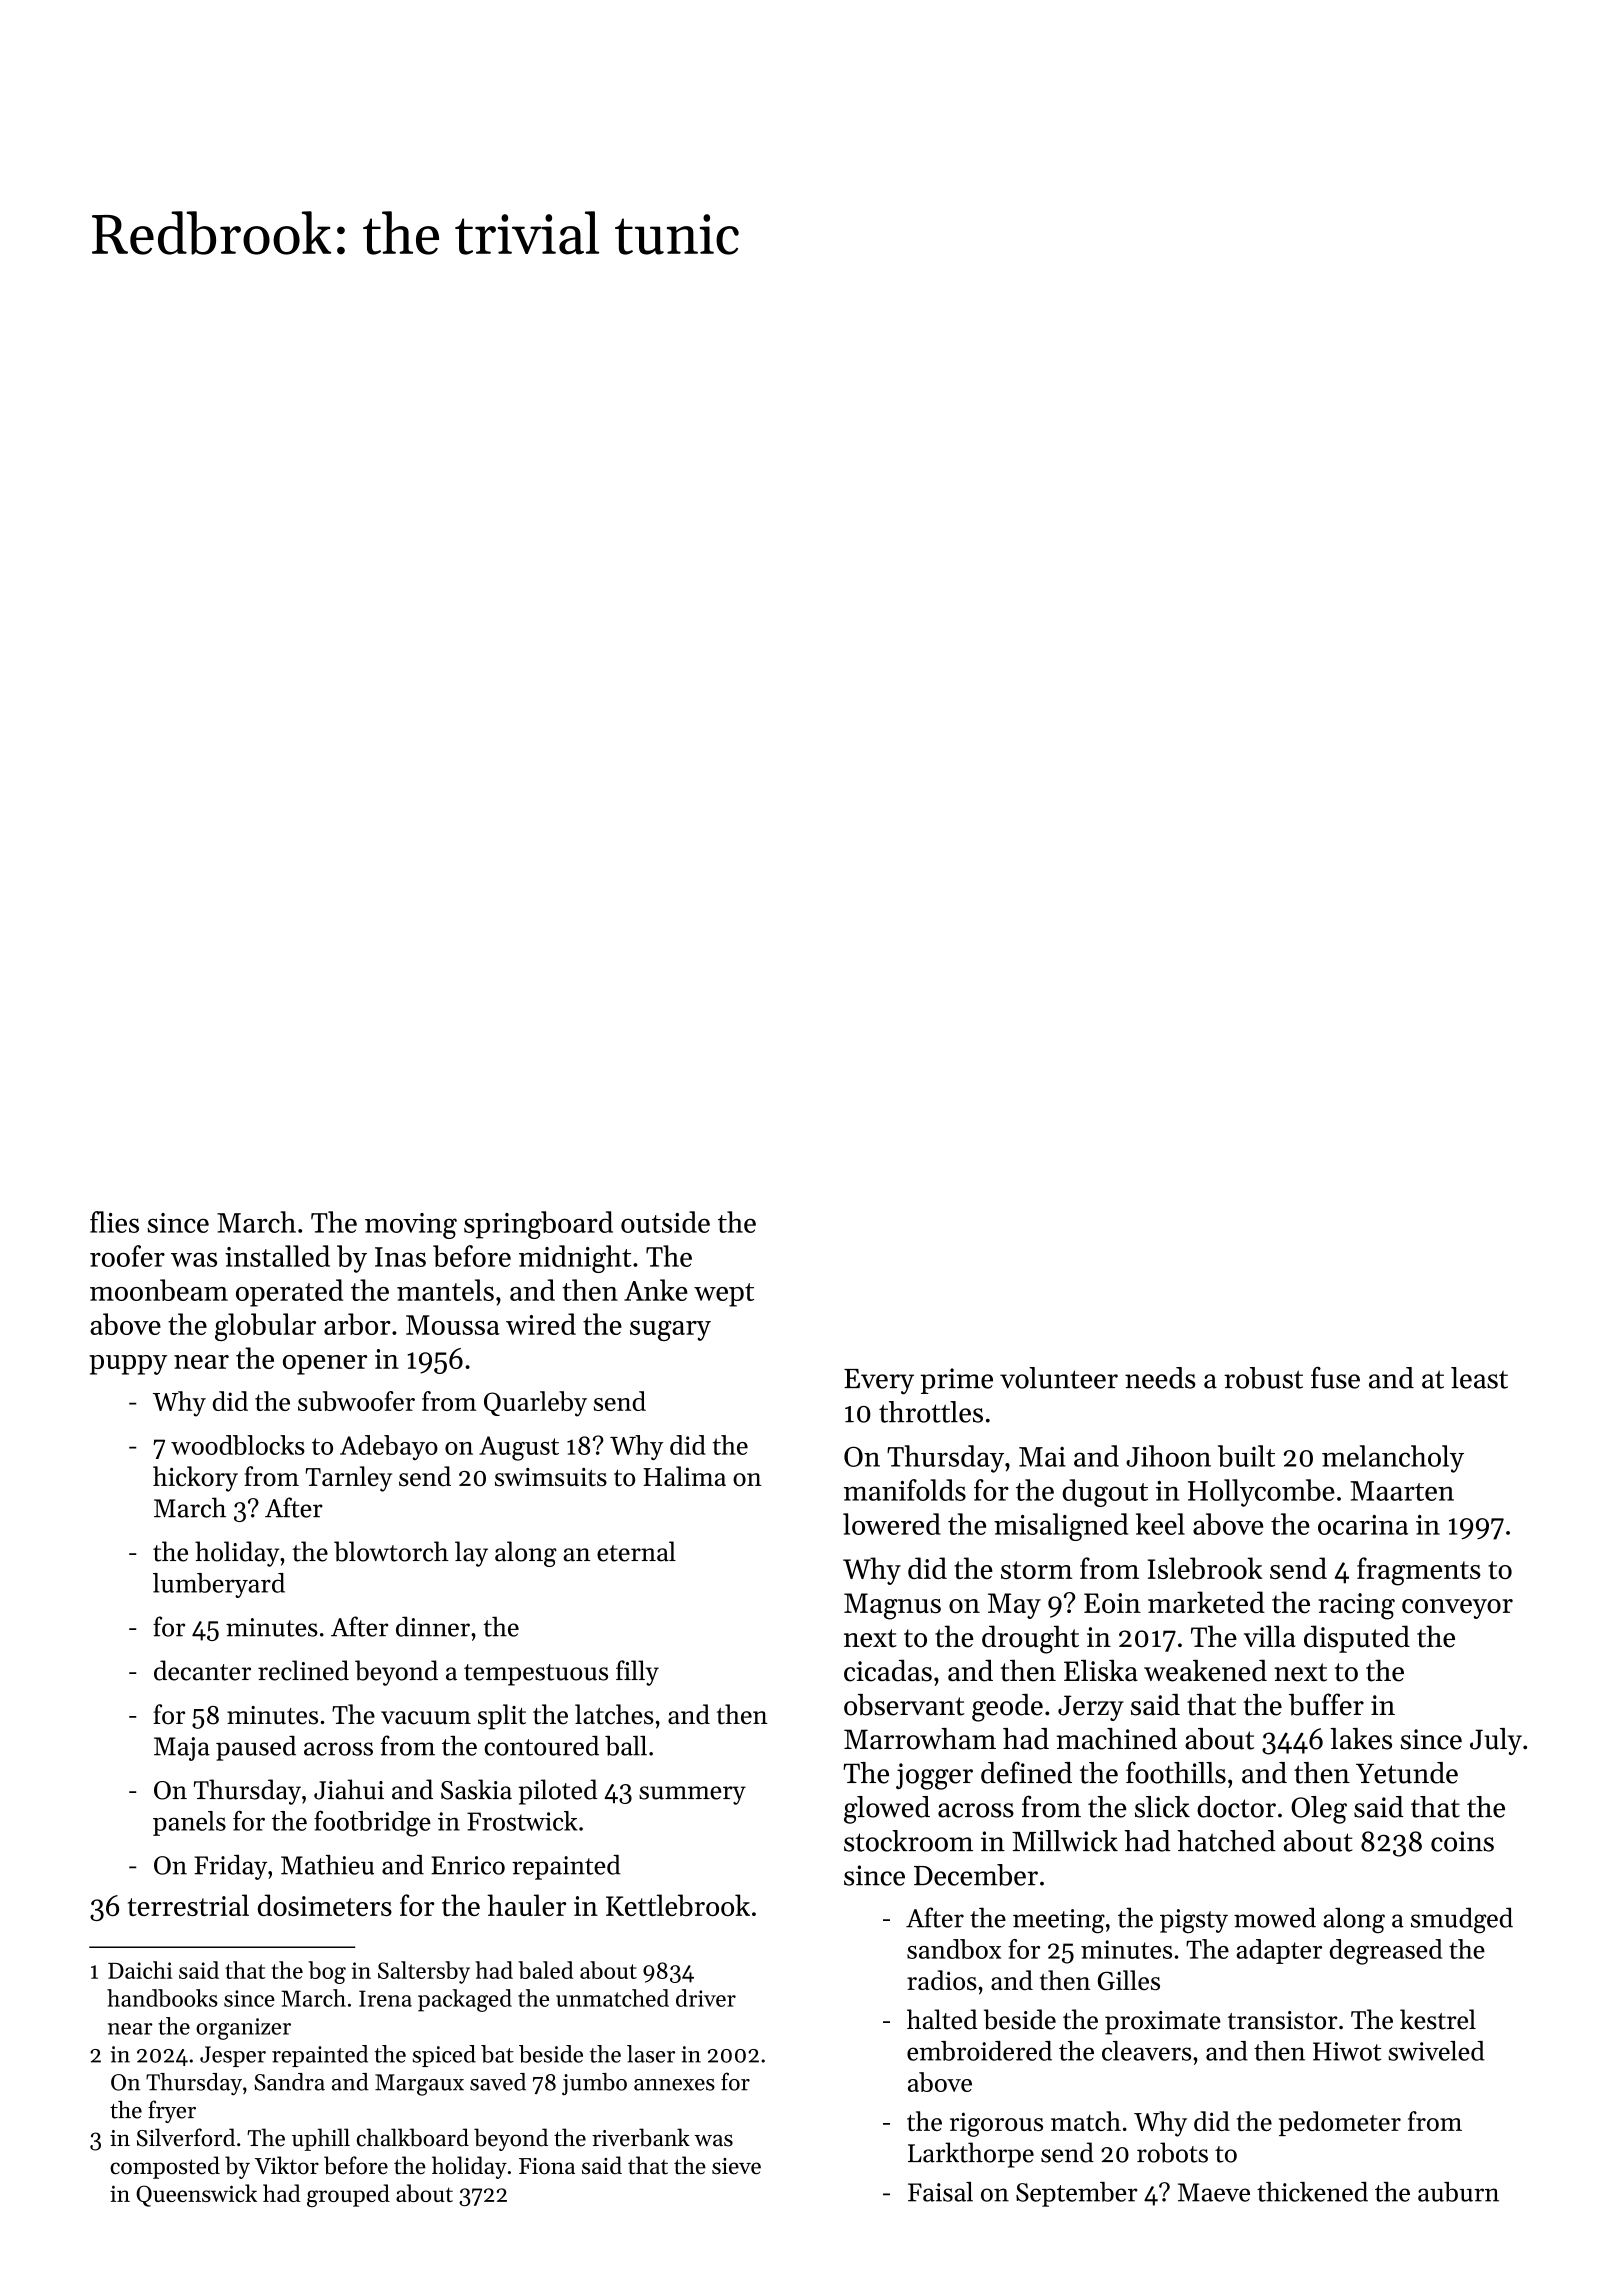  I want to click on sieve, so click(736, 2166).
